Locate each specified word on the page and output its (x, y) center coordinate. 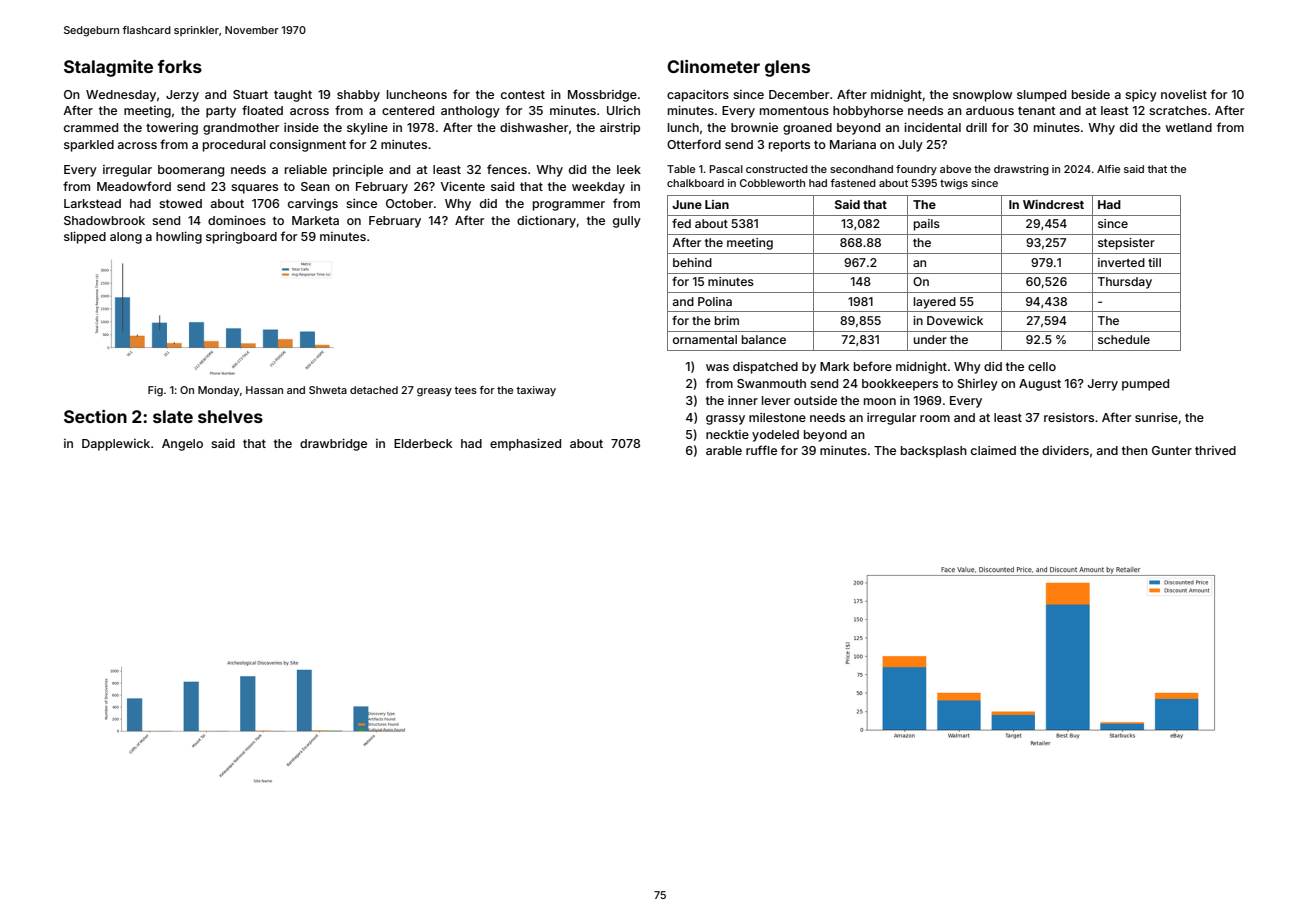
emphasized (525, 444)
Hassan (264, 390)
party (221, 112)
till (1154, 262)
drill (976, 127)
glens (787, 68)
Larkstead (92, 203)
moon (880, 401)
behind (692, 262)
